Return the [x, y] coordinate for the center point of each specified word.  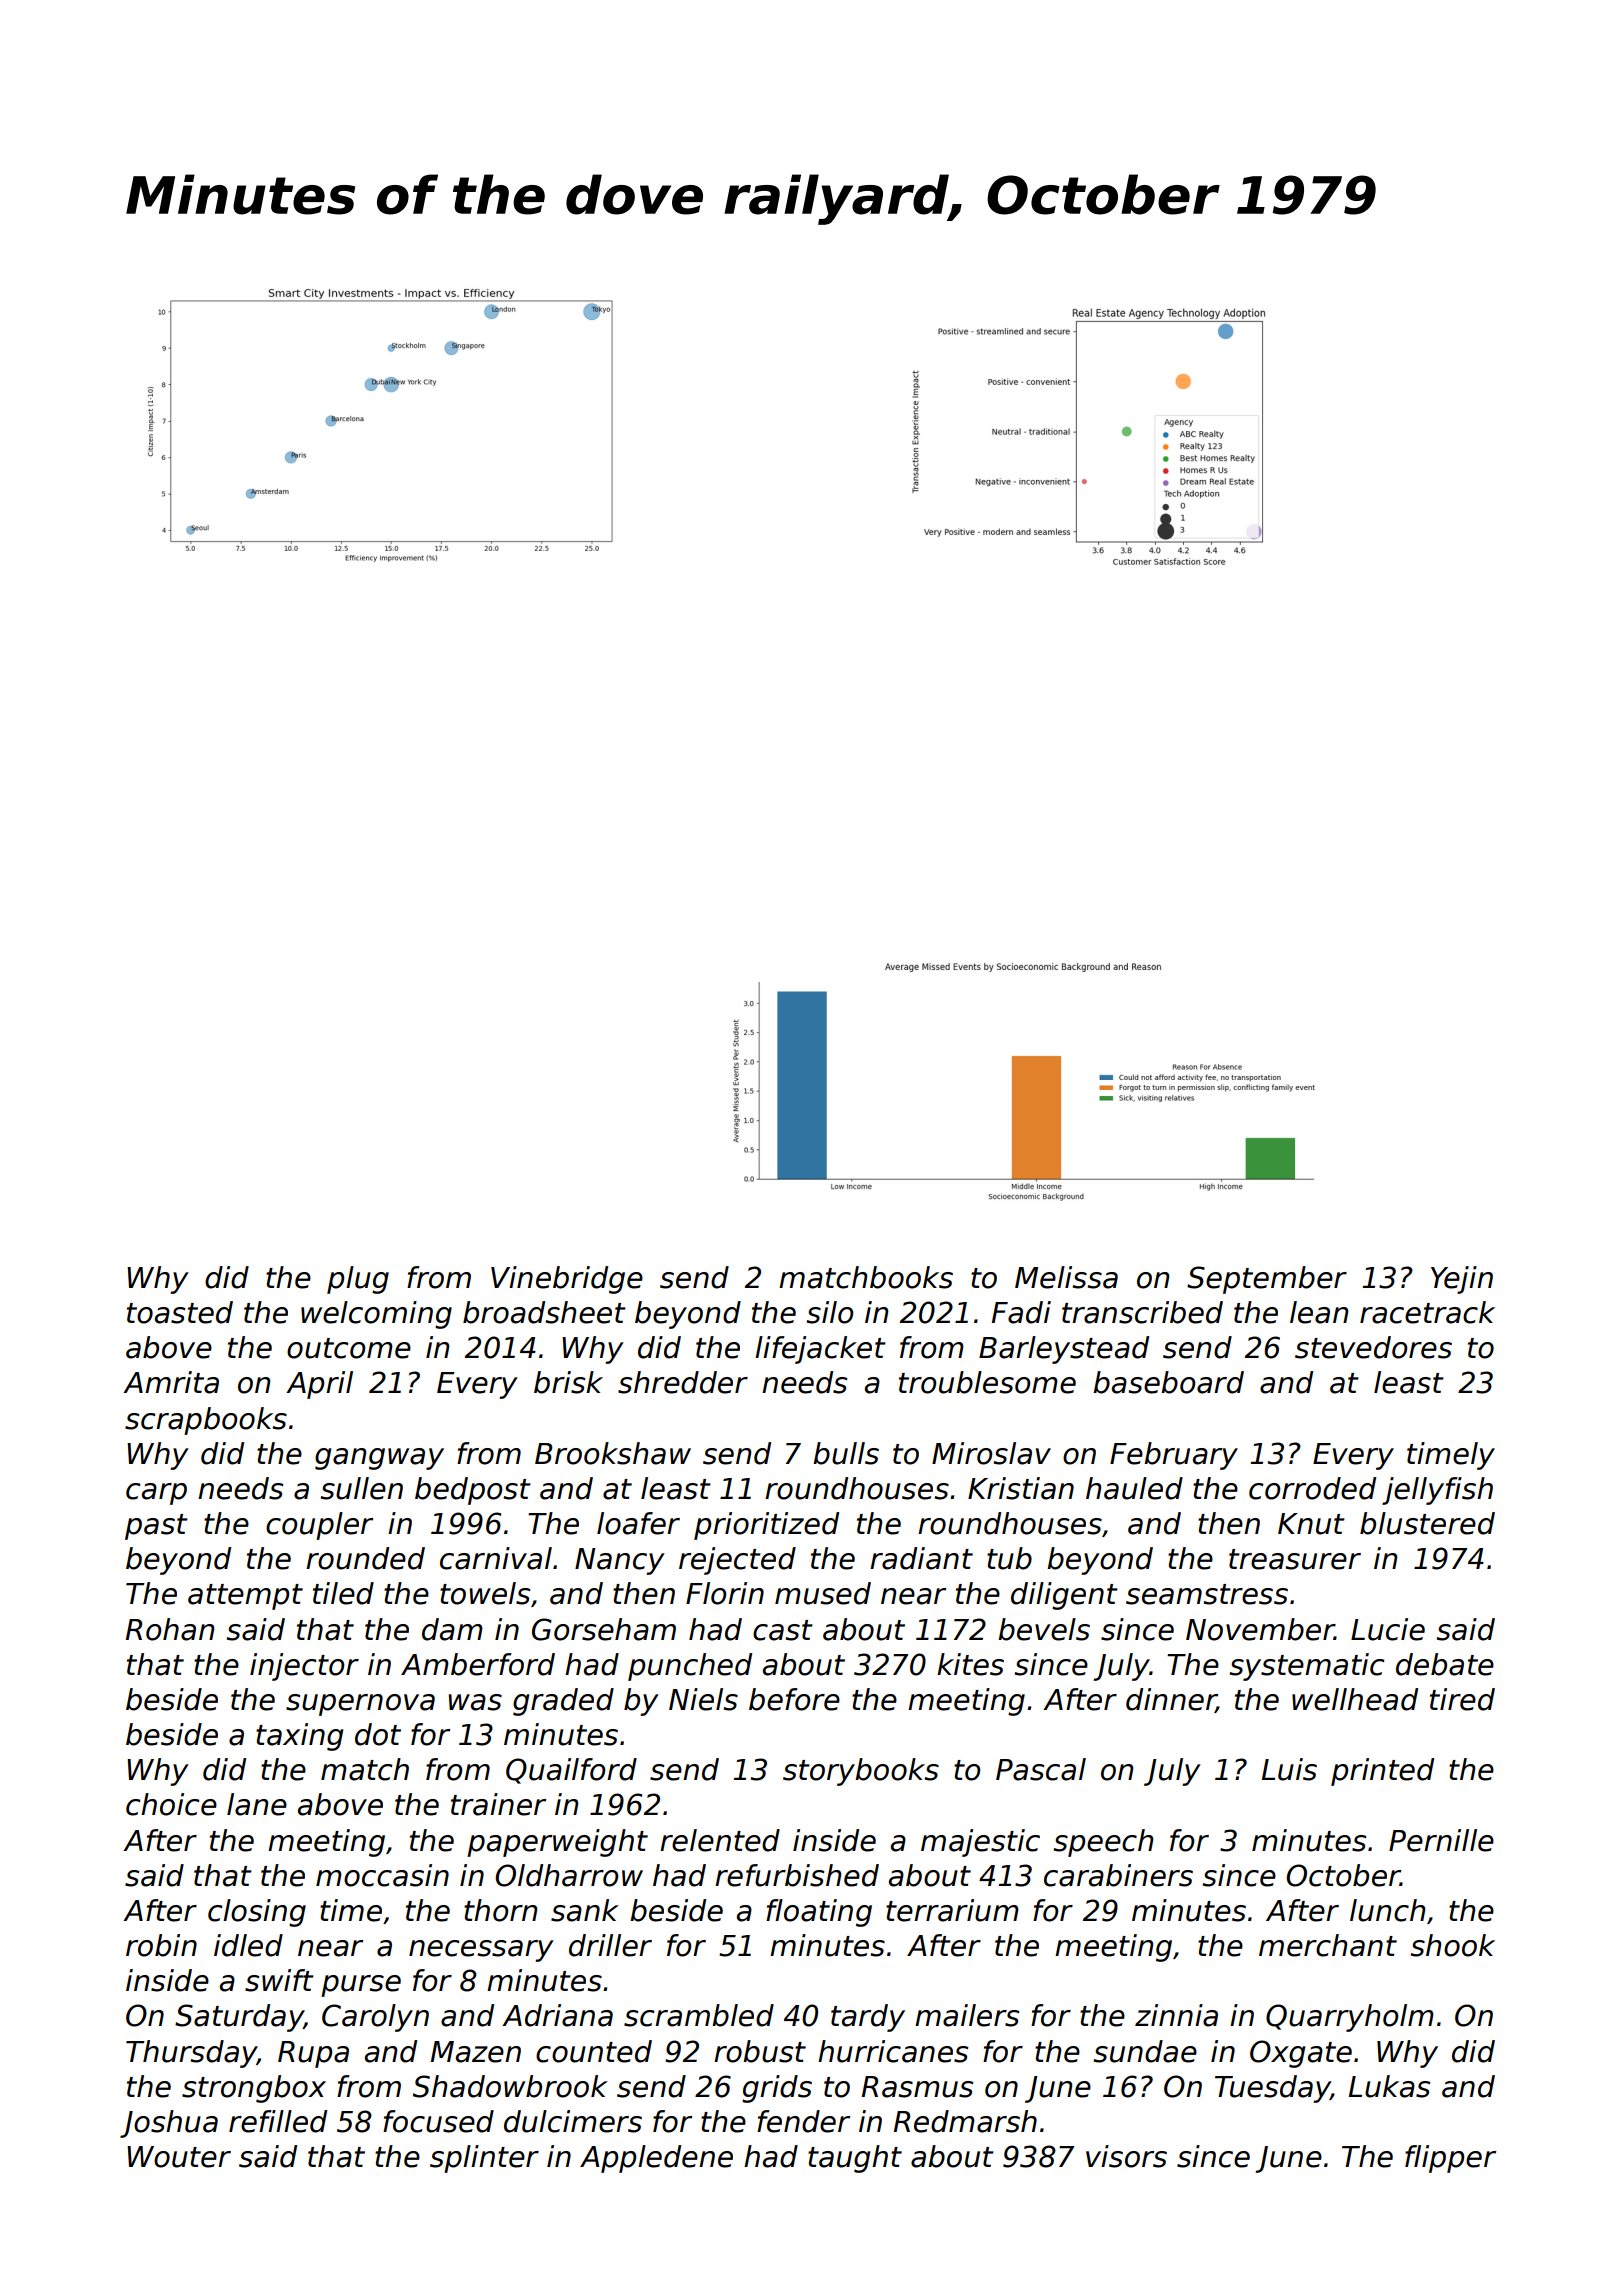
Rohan [170, 1629]
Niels [703, 1699]
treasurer [1295, 1559]
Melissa [1066, 1277]
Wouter [179, 2157]
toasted [180, 1312]
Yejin [1462, 1280]
